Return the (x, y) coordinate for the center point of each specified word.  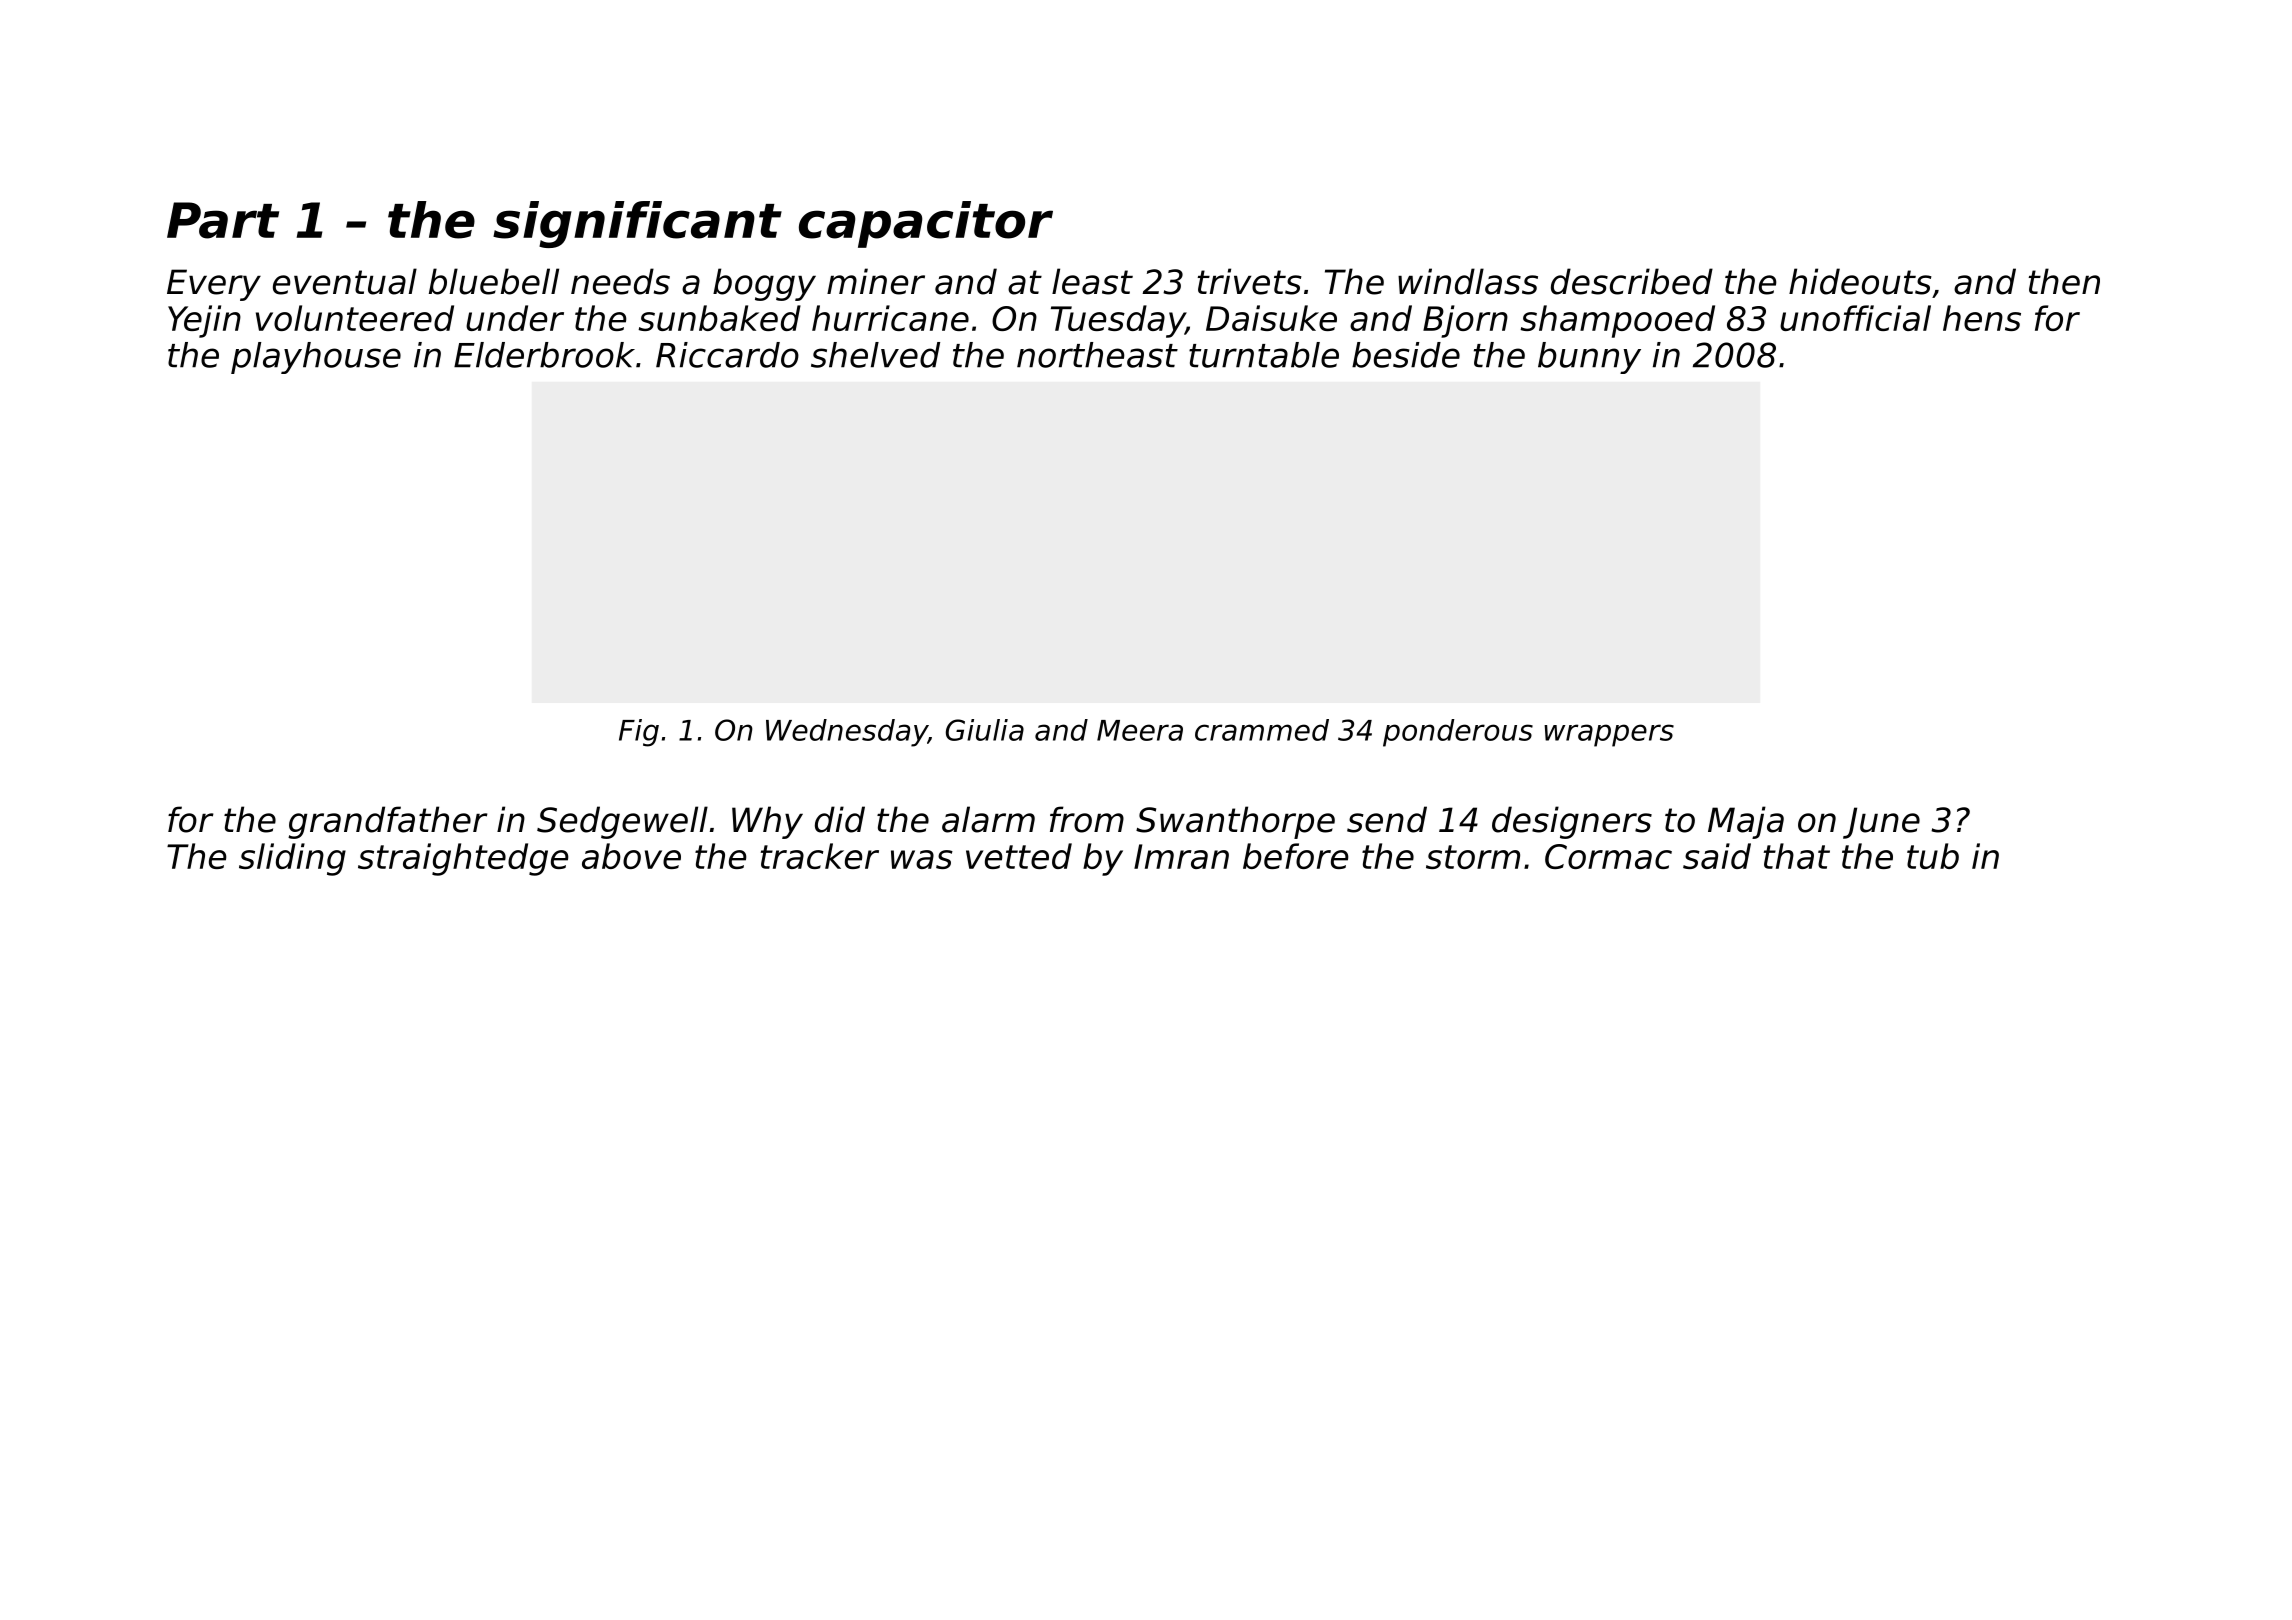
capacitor (926, 224)
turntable (1264, 355)
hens (1982, 318)
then (2064, 281)
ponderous (1458, 733)
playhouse (316, 358)
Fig (639, 733)
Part (223, 220)
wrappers (1609, 735)
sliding (292, 859)
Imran (1181, 856)
